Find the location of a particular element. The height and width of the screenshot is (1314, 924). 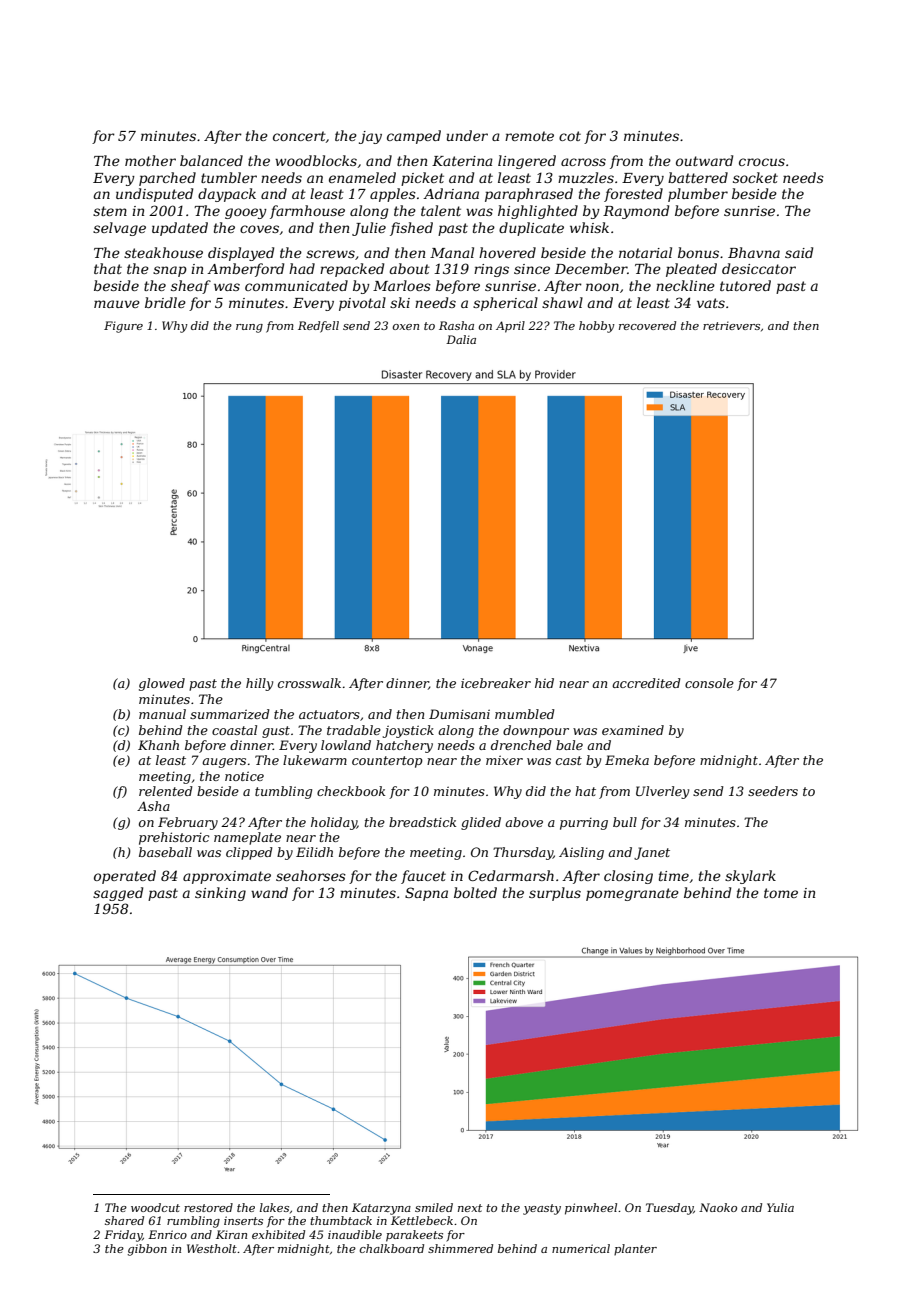

woodcut is located at coordinates (155, 1207).
